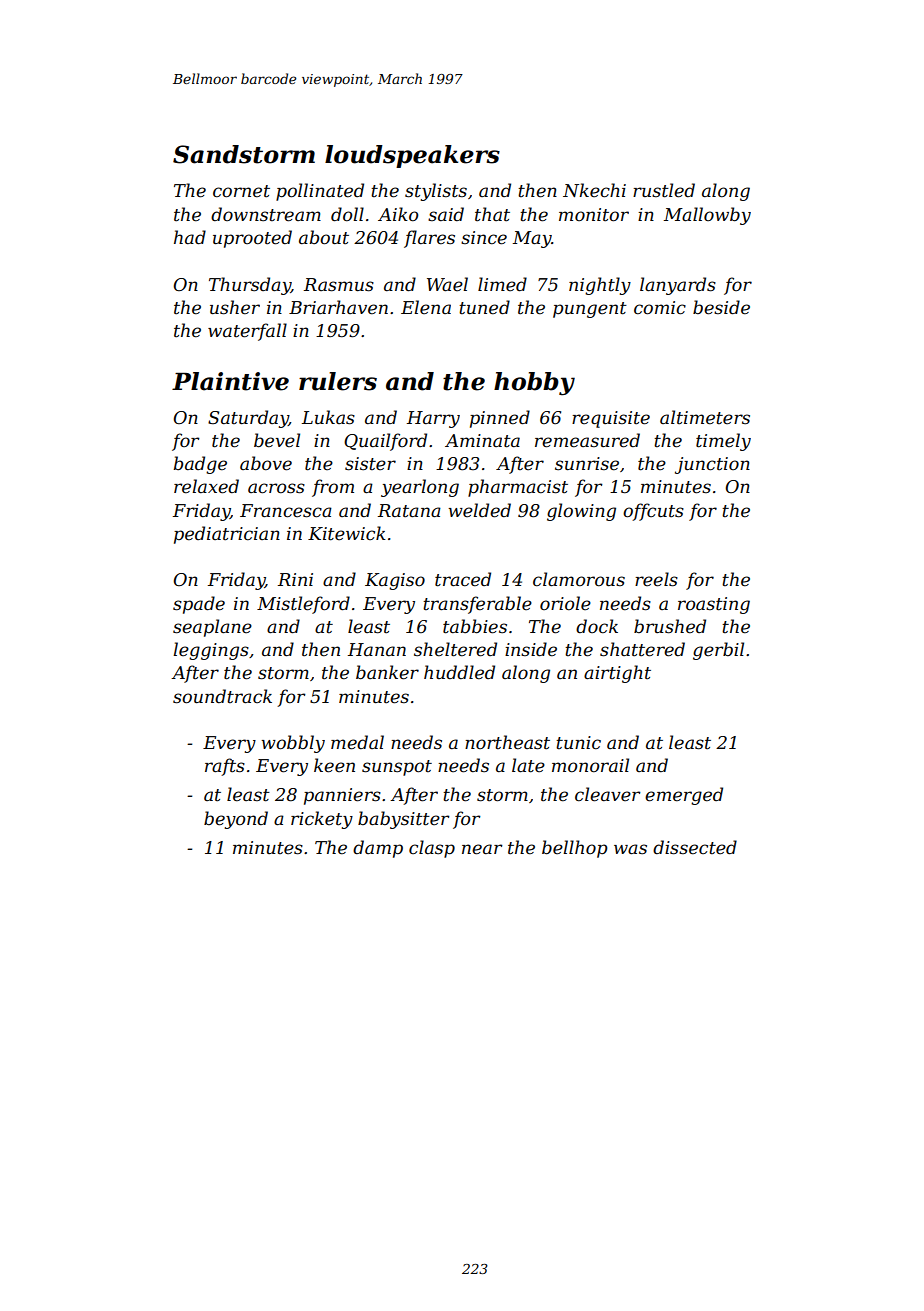 The height and width of the screenshot is (1311, 924). What do you see at coordinates (475, 626) in the screenshot?
I see `tabbies` at bounding box center [475, 626].
